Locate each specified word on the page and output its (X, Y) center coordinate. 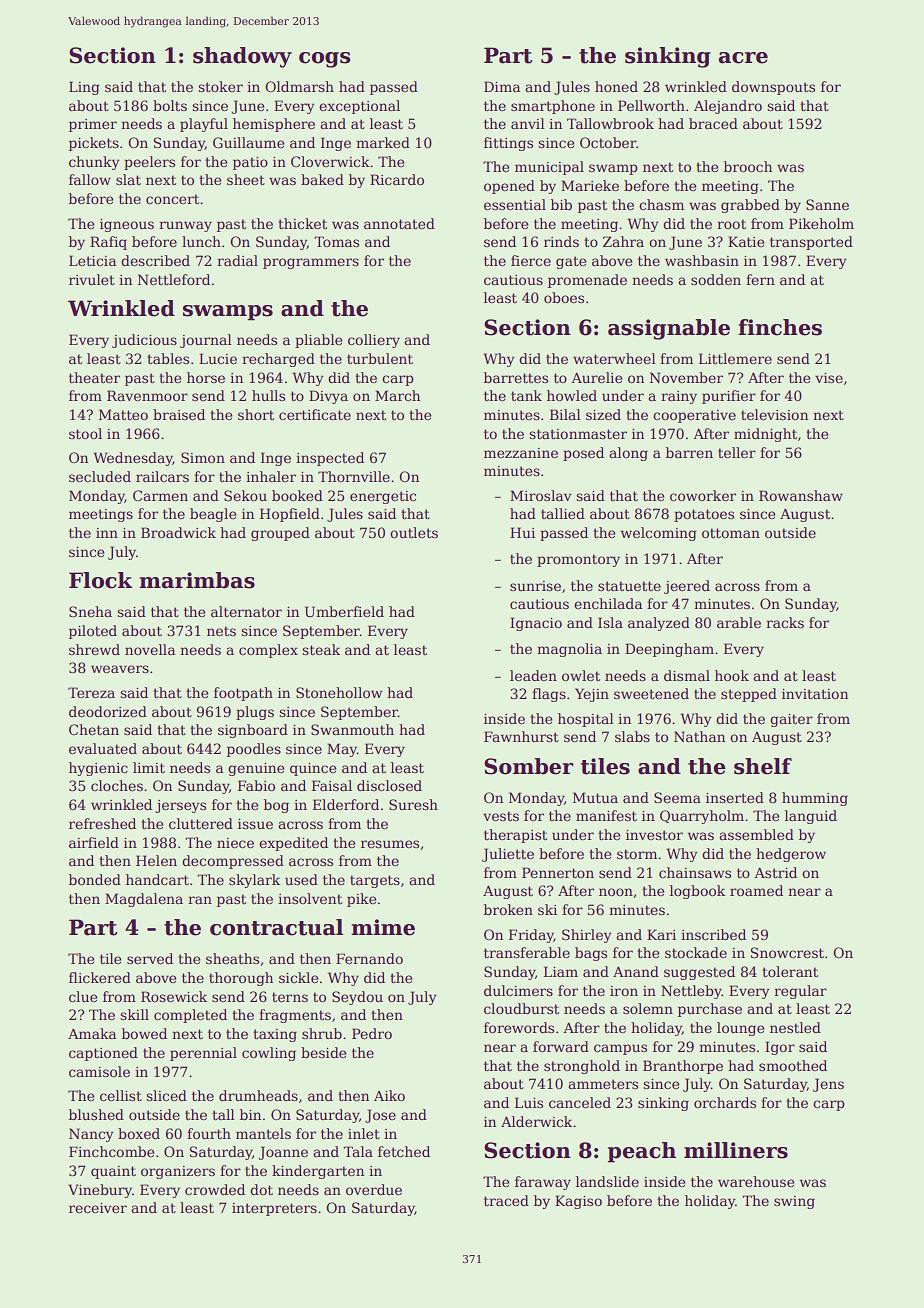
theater (94, 377)
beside (323, 1052)
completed (190, 1016)
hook (732, 675)
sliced (166, 1095)
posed (583, 454)
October (608, 142)
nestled (795, 1027)
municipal (549, 168)
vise (829, 378)
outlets (414, 532)
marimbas (197, 580)
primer (93, 125)
